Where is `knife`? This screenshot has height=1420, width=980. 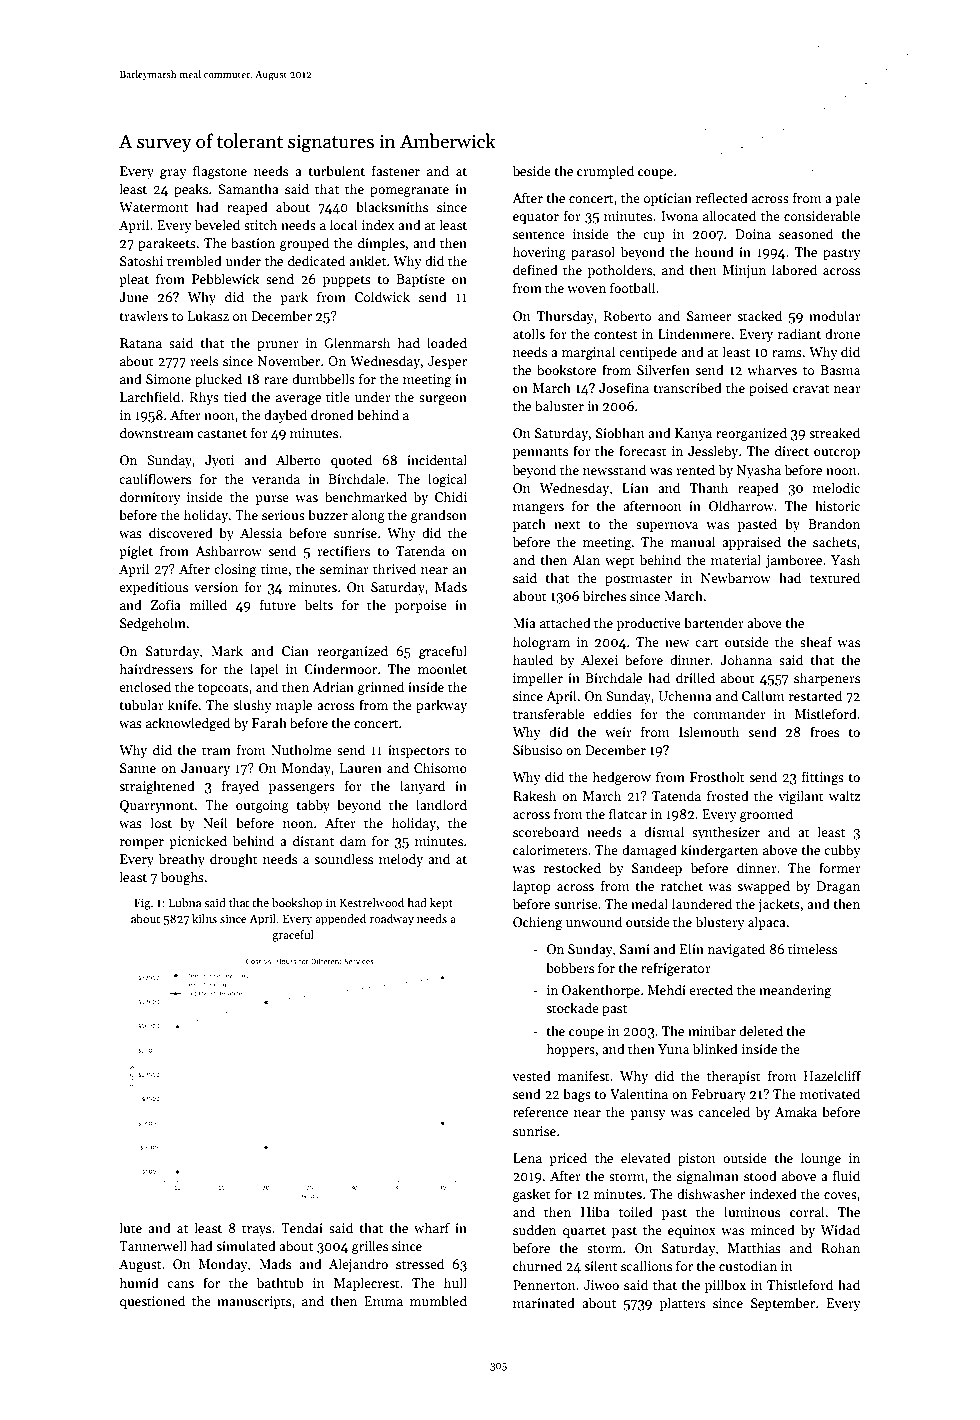 knife is located at coordinates (183, 704).
